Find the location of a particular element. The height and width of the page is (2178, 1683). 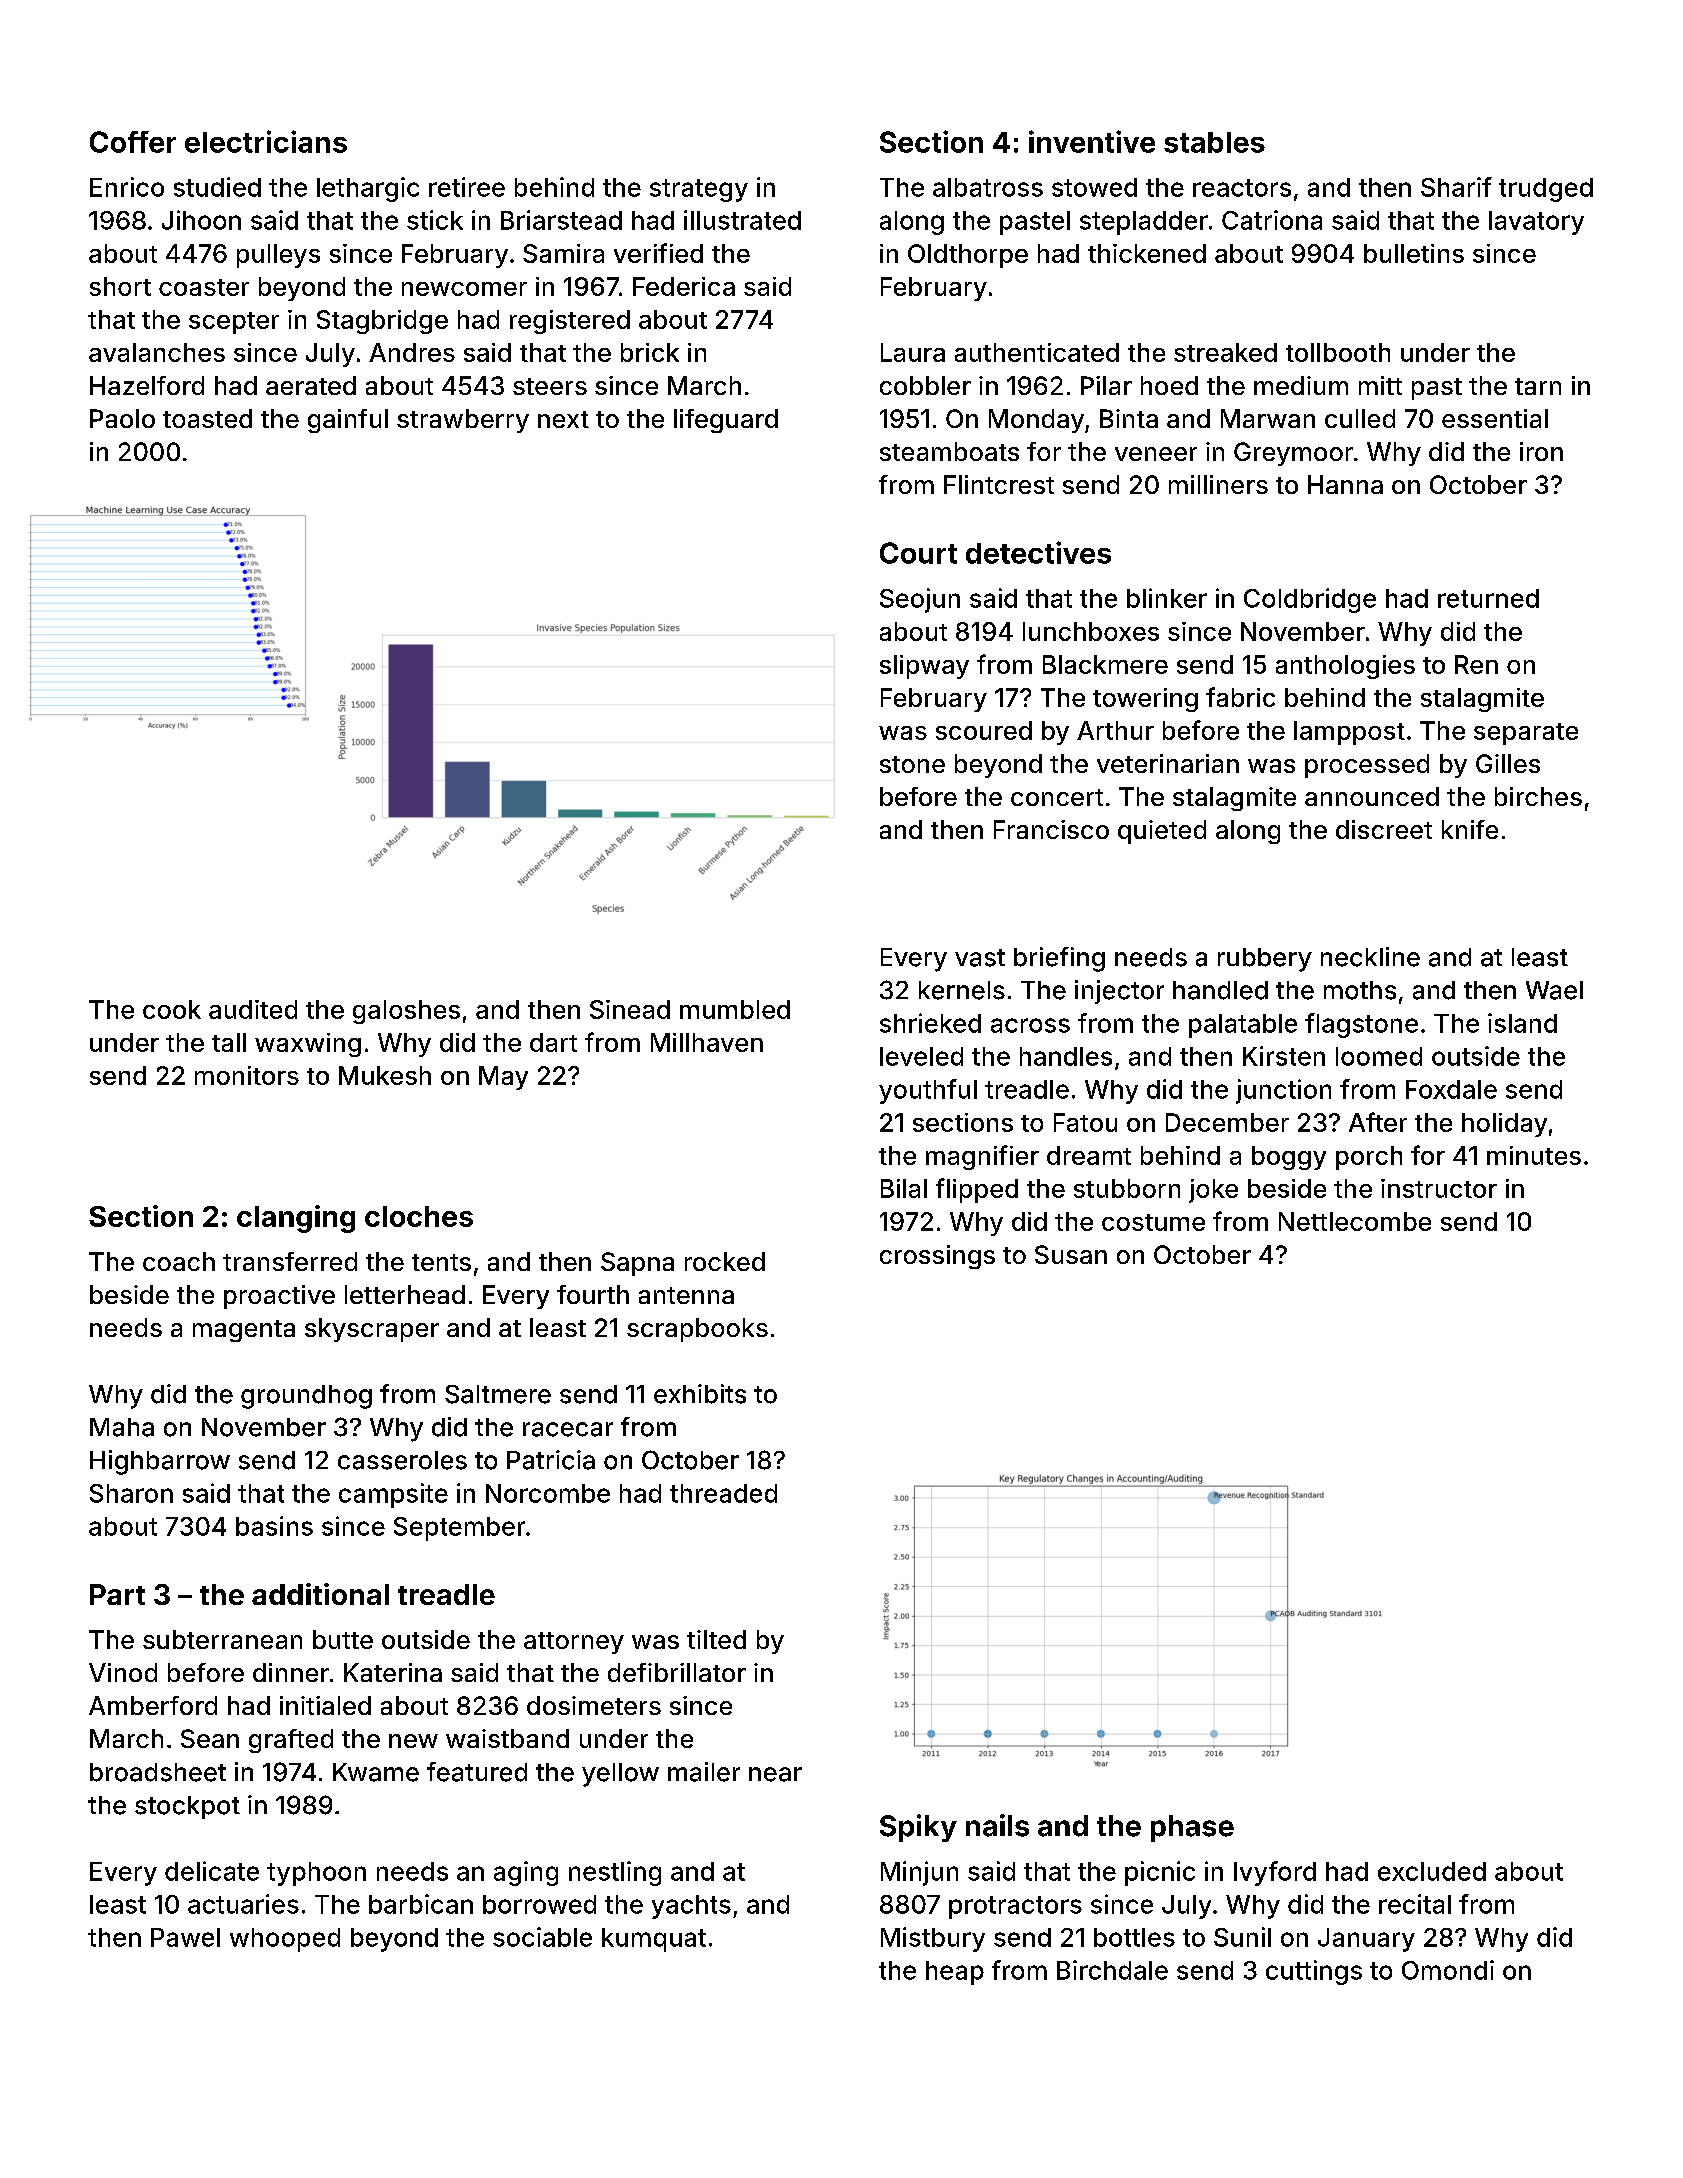

dosimeters is located at coordinates (594, 1705).
